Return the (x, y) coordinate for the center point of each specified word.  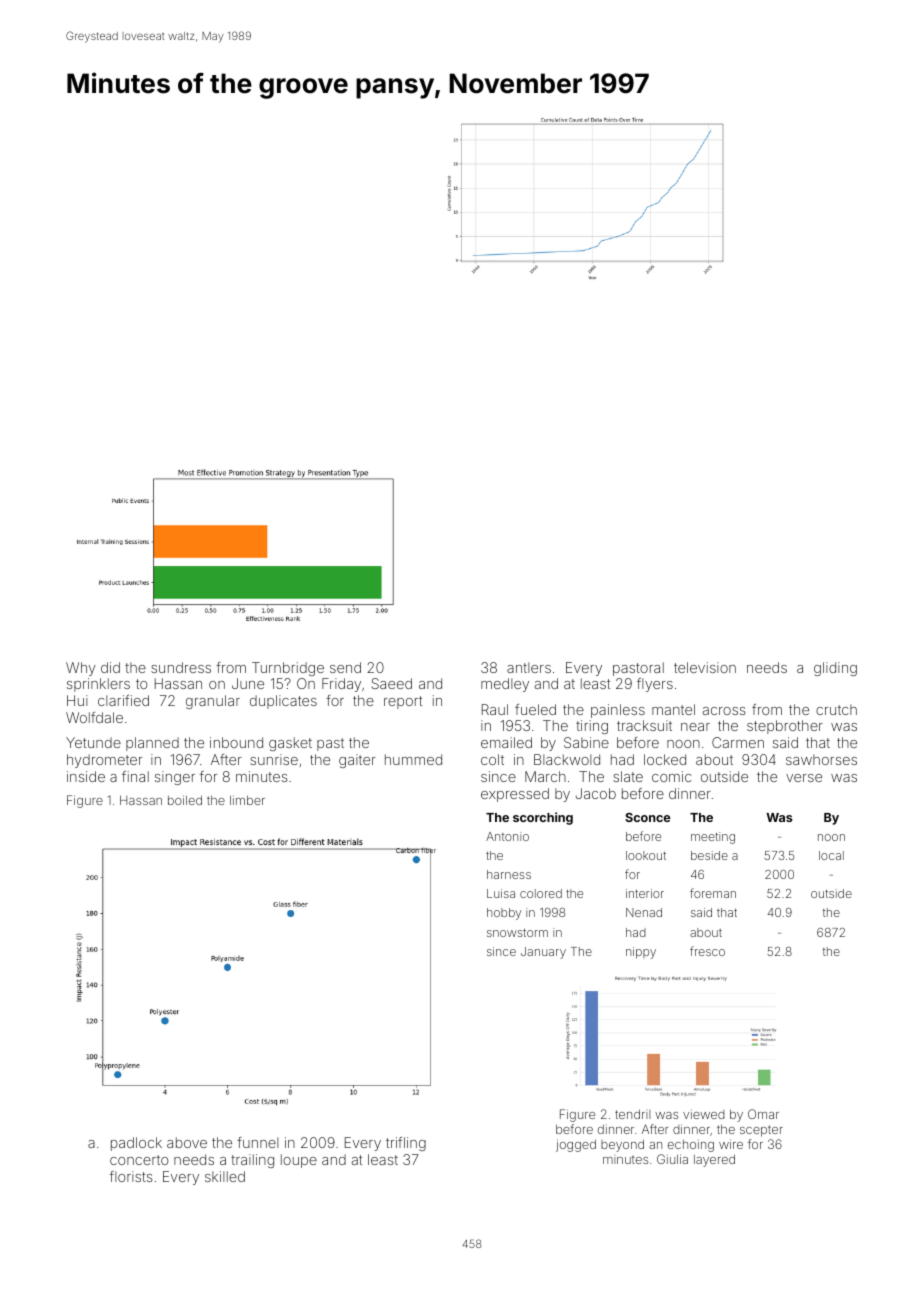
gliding (835, 669)
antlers (529, 667)
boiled (185, 800)
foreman (713, 893)
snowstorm (517, 932)
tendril (633, 1114)
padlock (136, 1144)
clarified (123, 700)
